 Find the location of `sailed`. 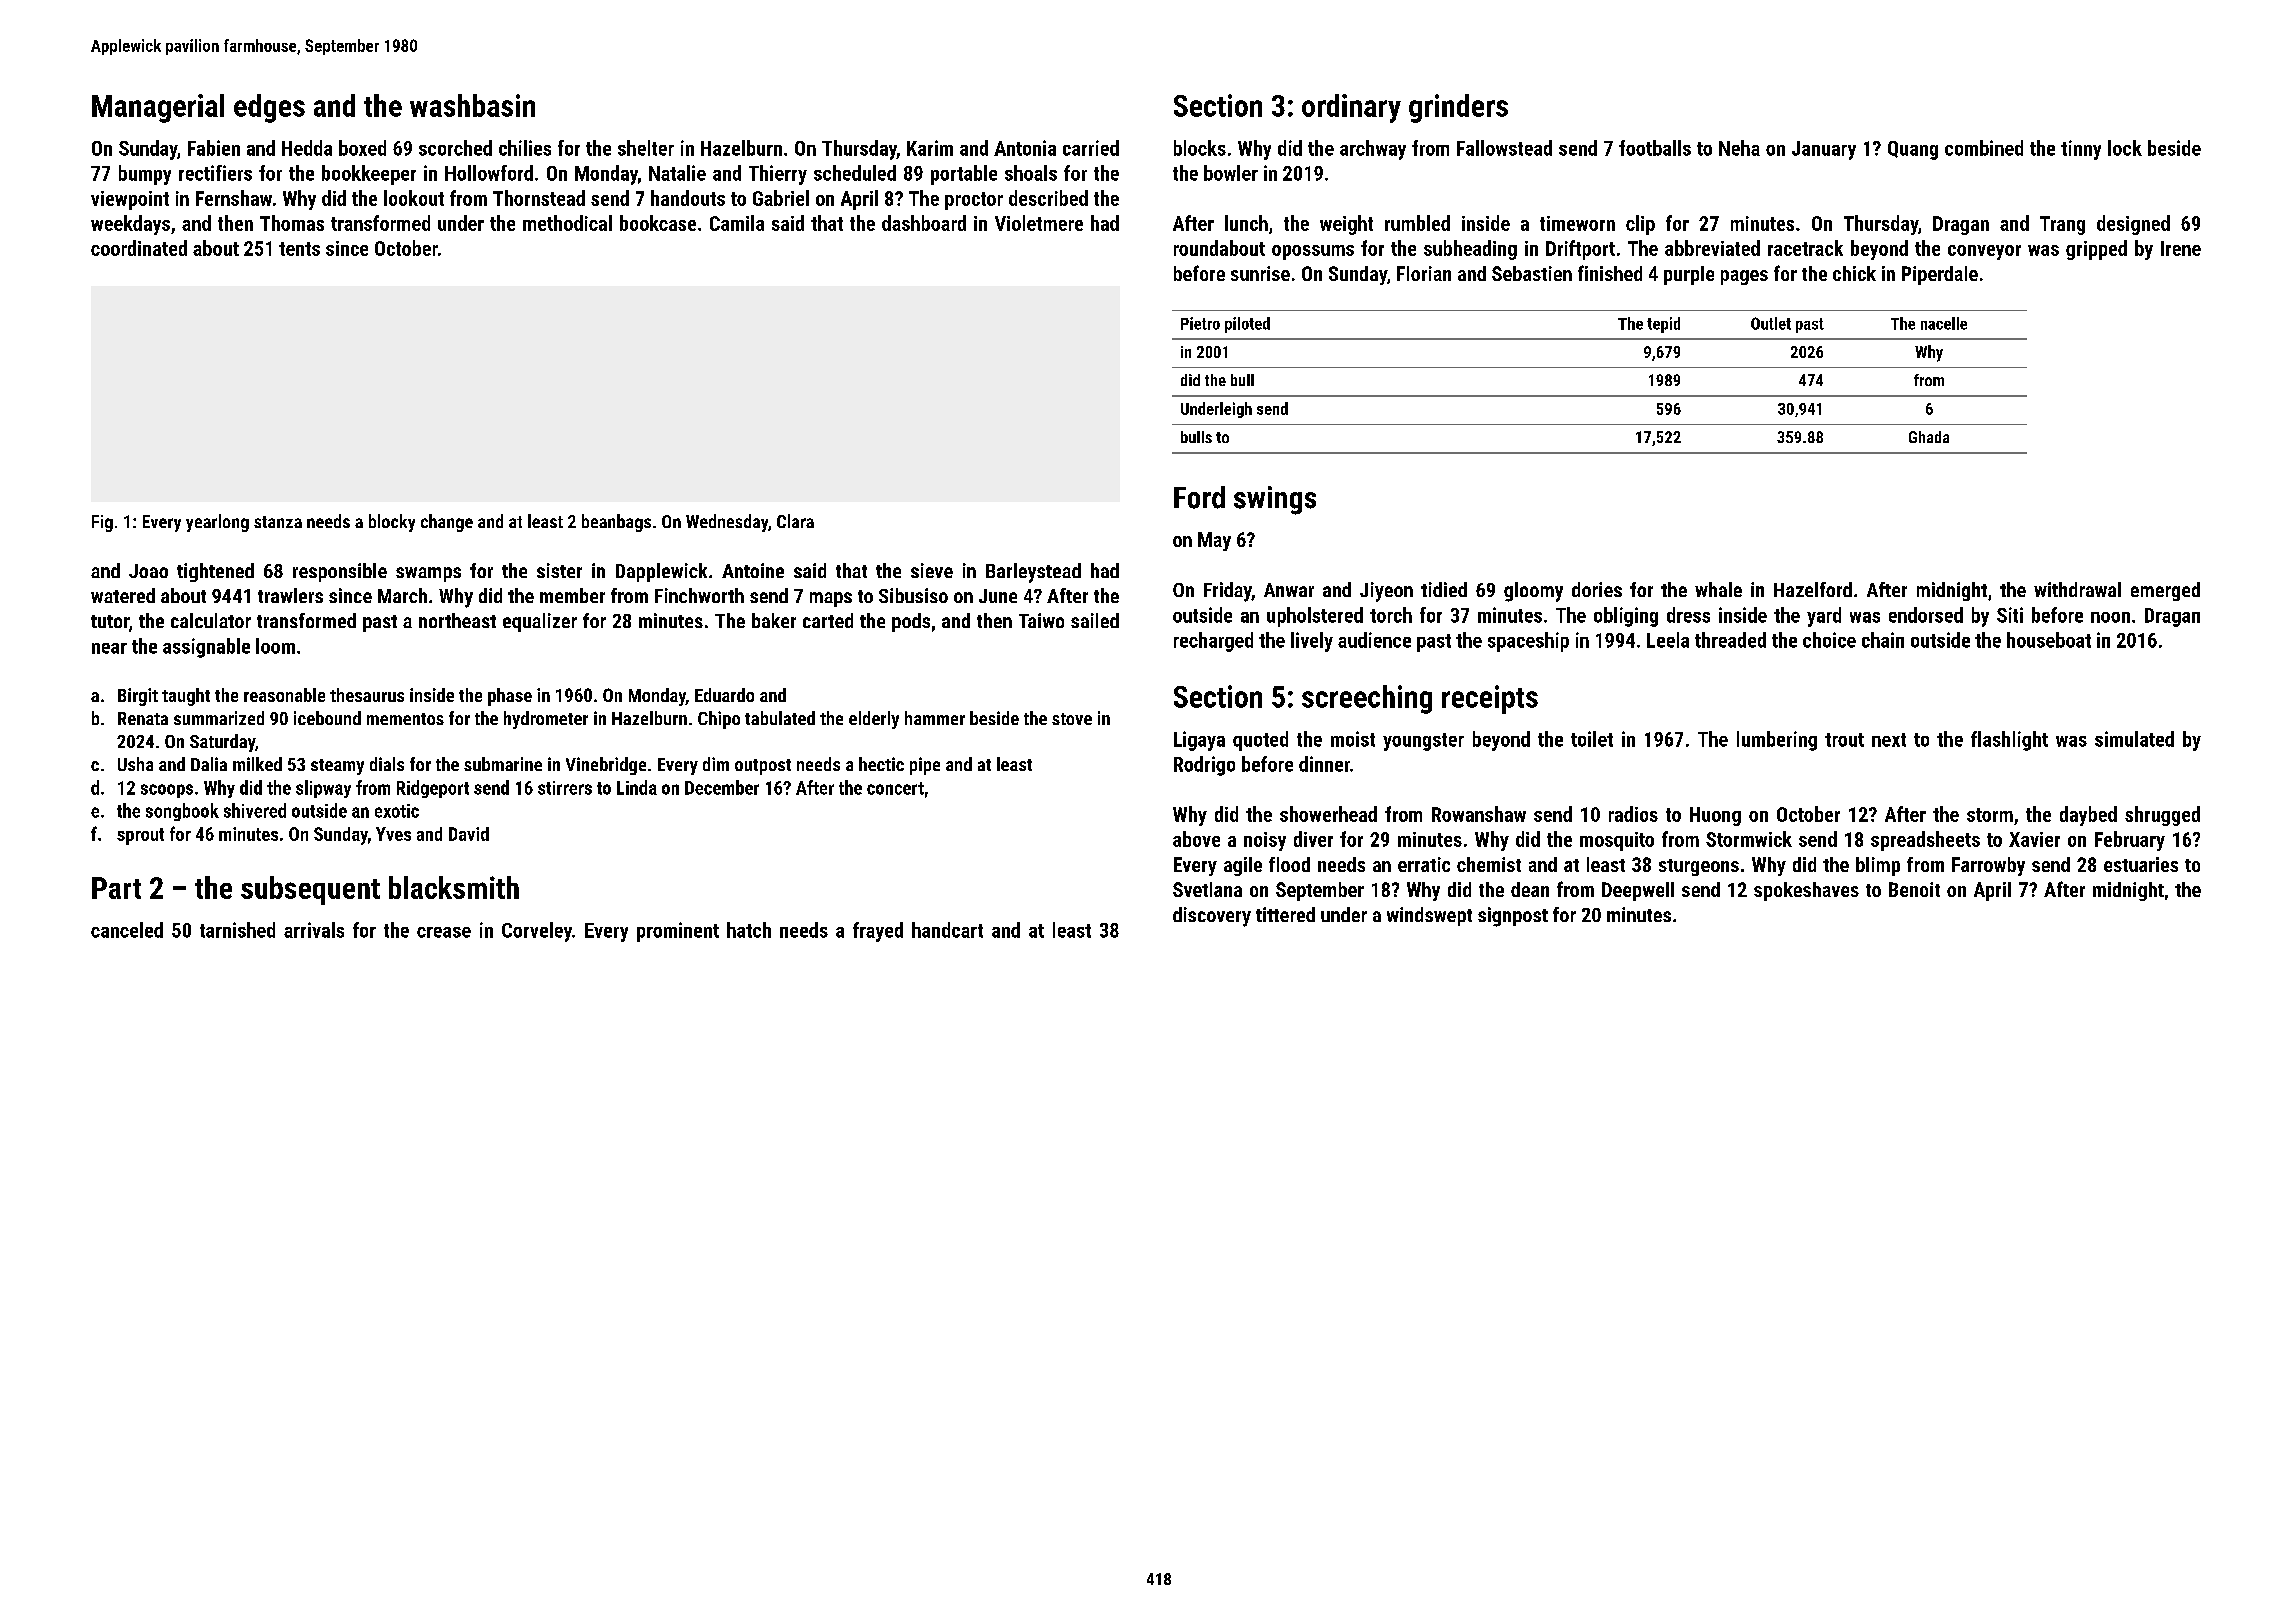

sailed is located at coordinates (1095, 620).
